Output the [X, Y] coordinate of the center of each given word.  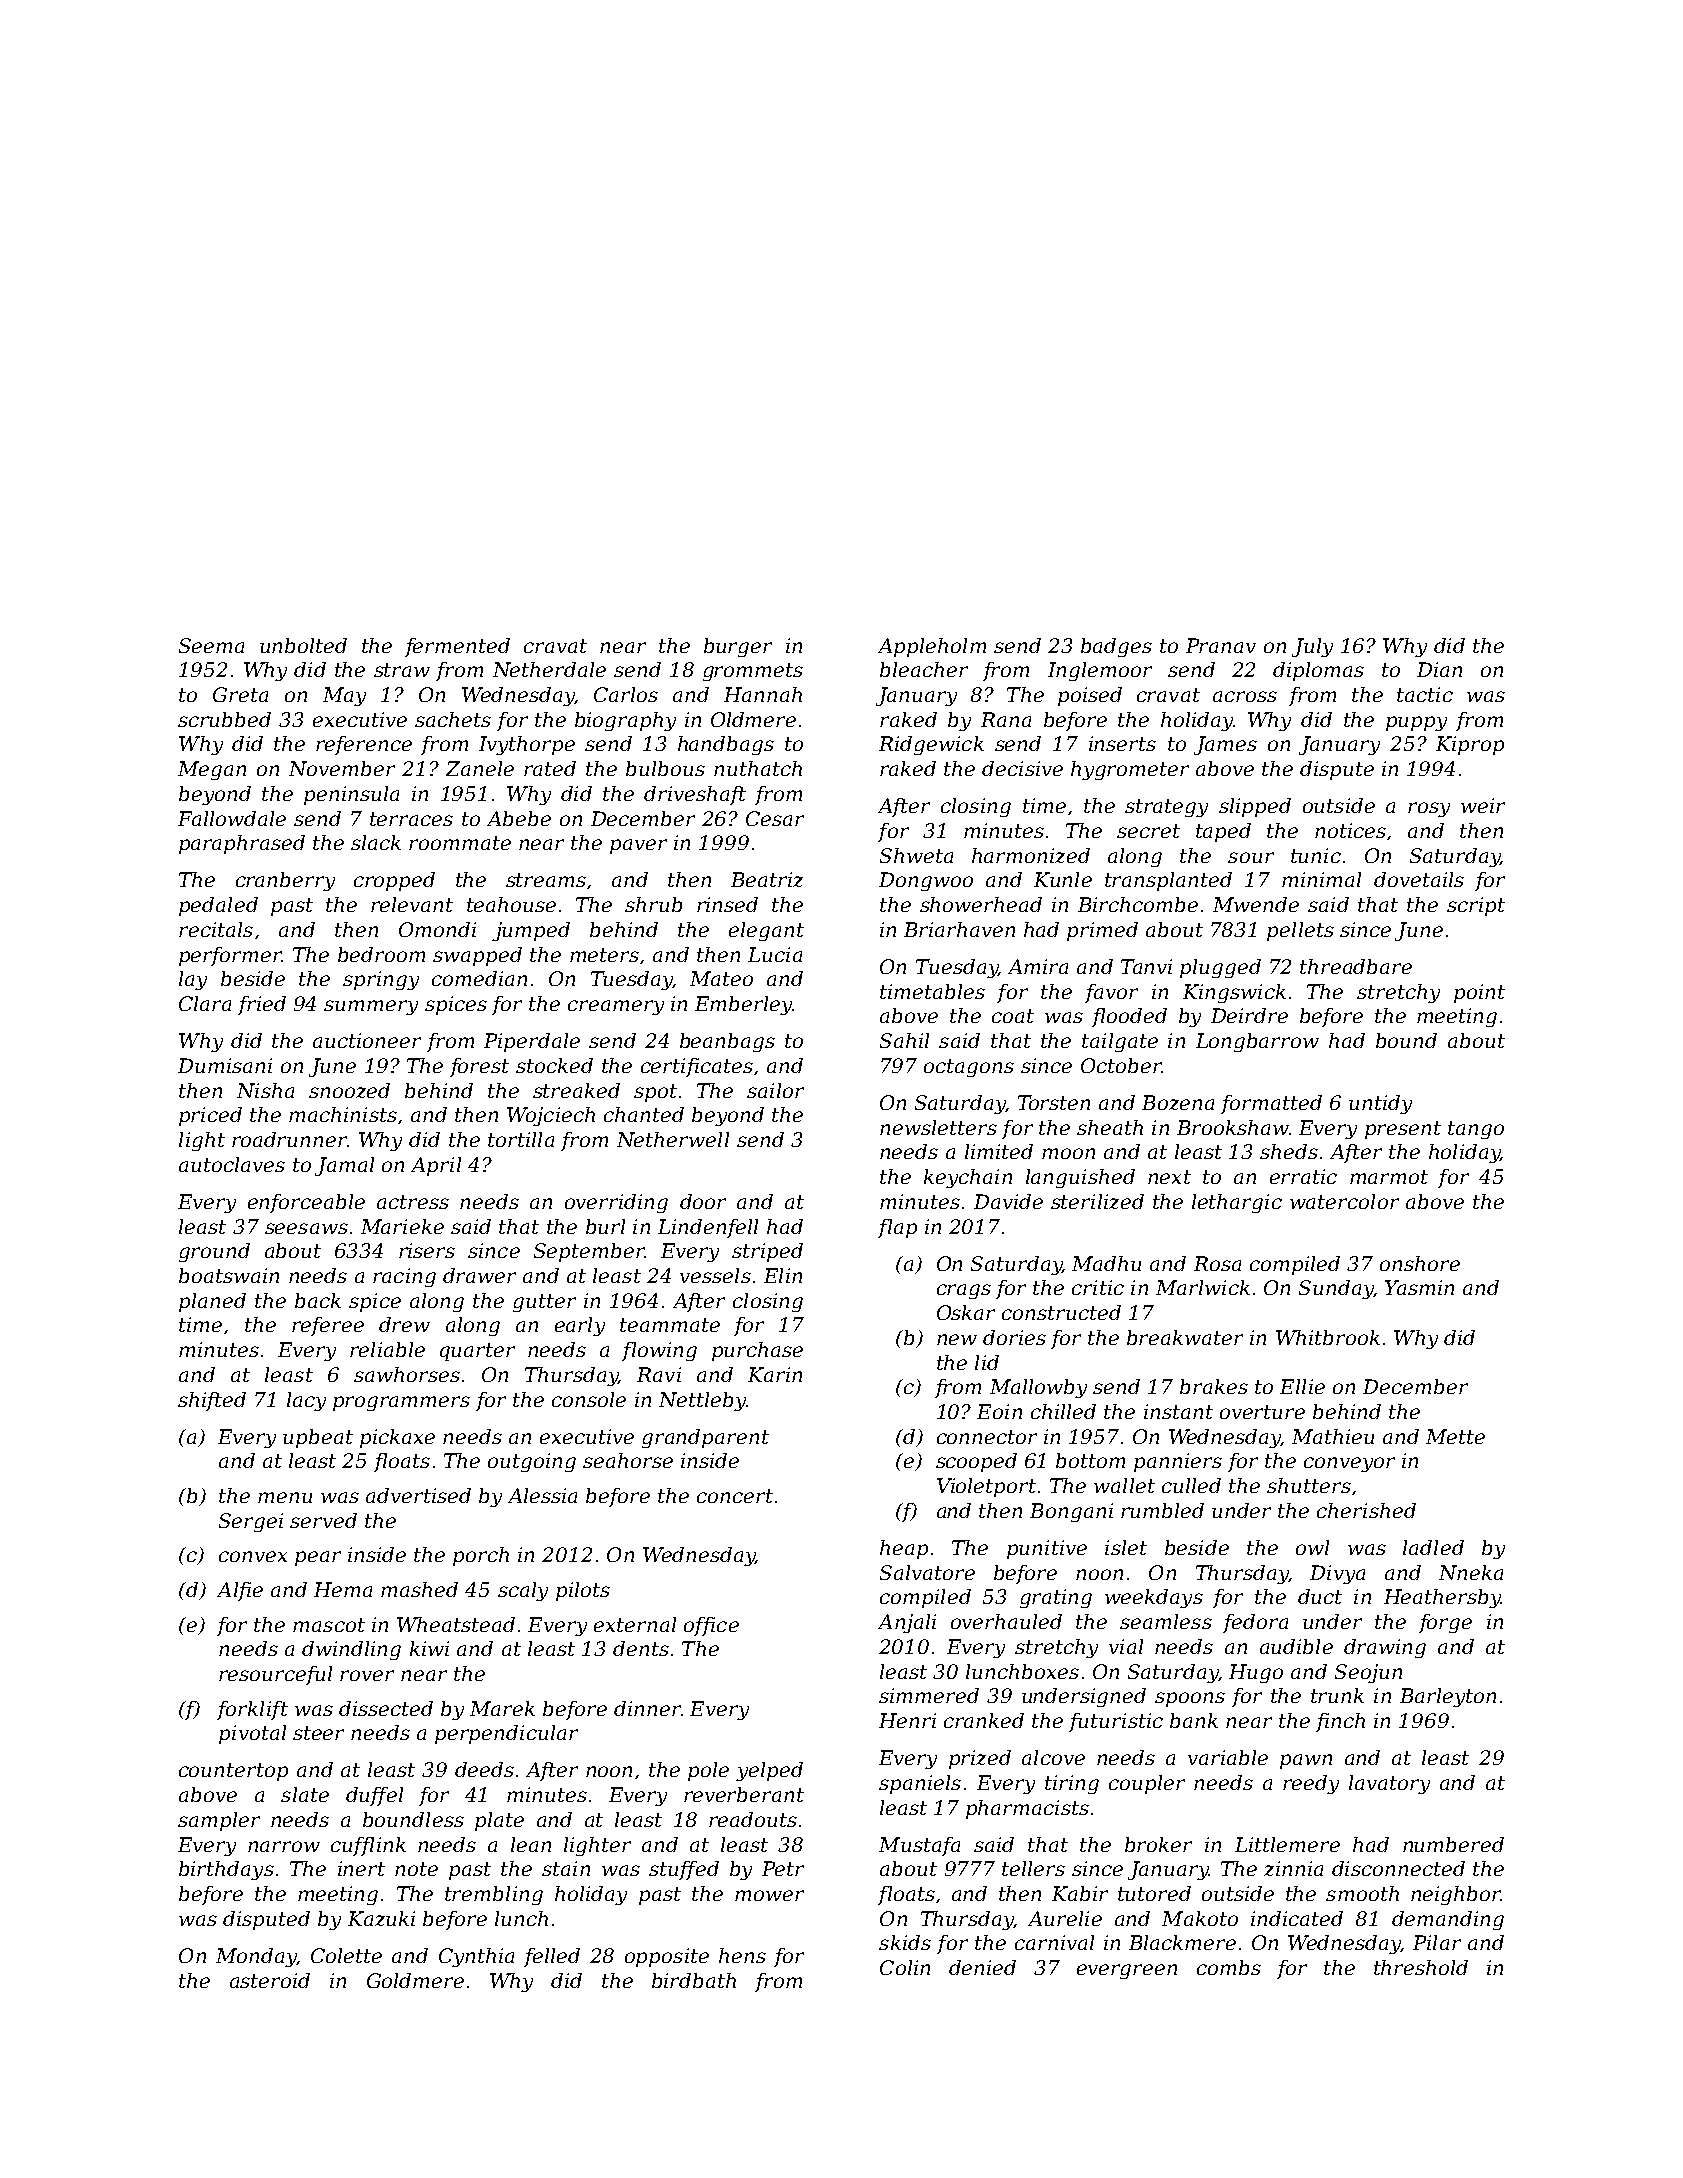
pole [708, 1771]
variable [1228, 1757]
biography [625, 721]
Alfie [240, 1591]
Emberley [743, 1005]
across [1245, 696]
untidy [1380, 1104]
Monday [256, 1957]
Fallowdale [232, 818]
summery [371, 1007]
